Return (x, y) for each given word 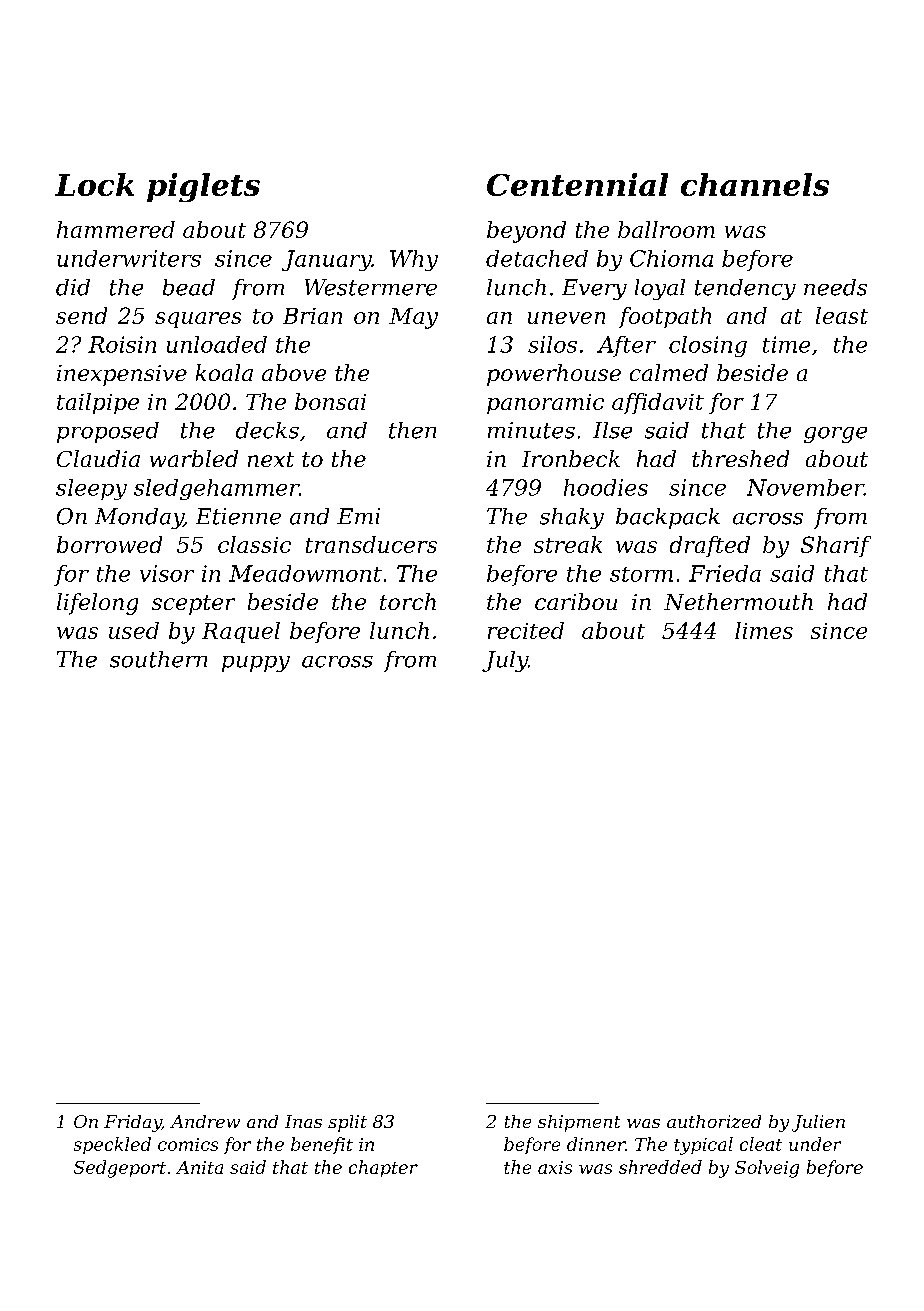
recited (526, 630)
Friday (133, 1123)
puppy (256, 664)
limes (764, 630)
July (505, 661)
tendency (745, 289)
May (413, 318)
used (134, 630)
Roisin (122, 344)
